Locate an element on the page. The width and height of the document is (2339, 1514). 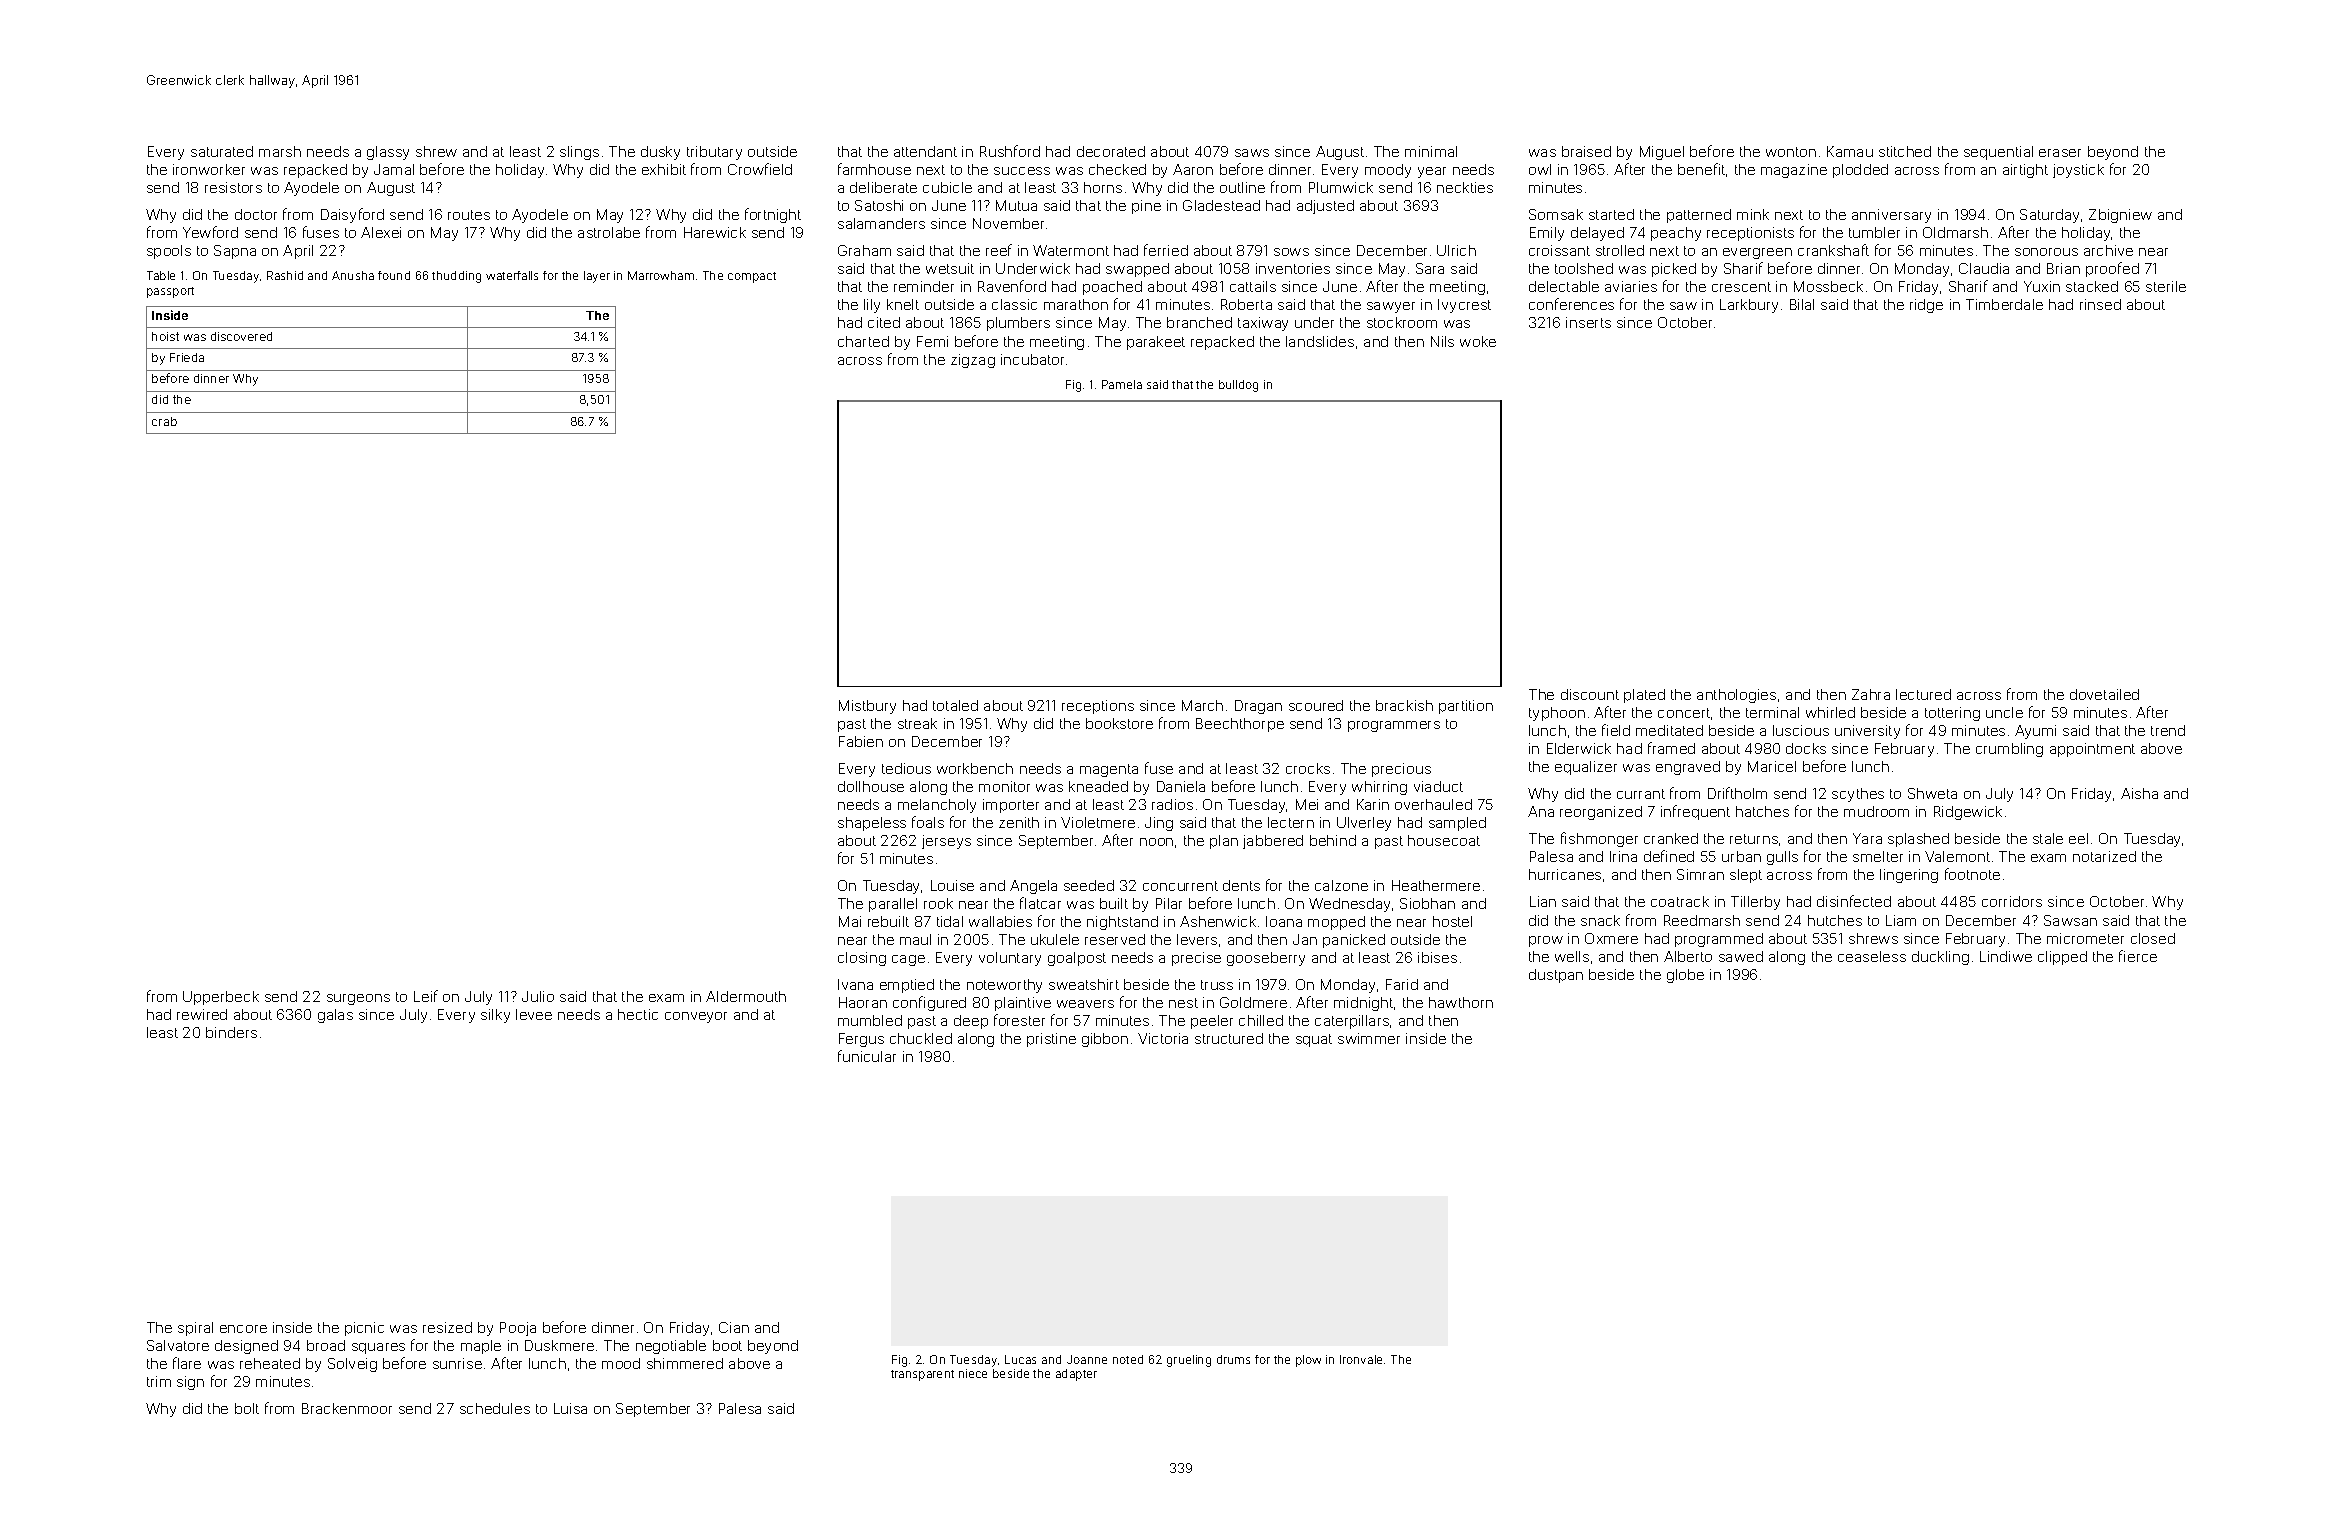
Ironvale is located at coordinates (1361, 1359).
